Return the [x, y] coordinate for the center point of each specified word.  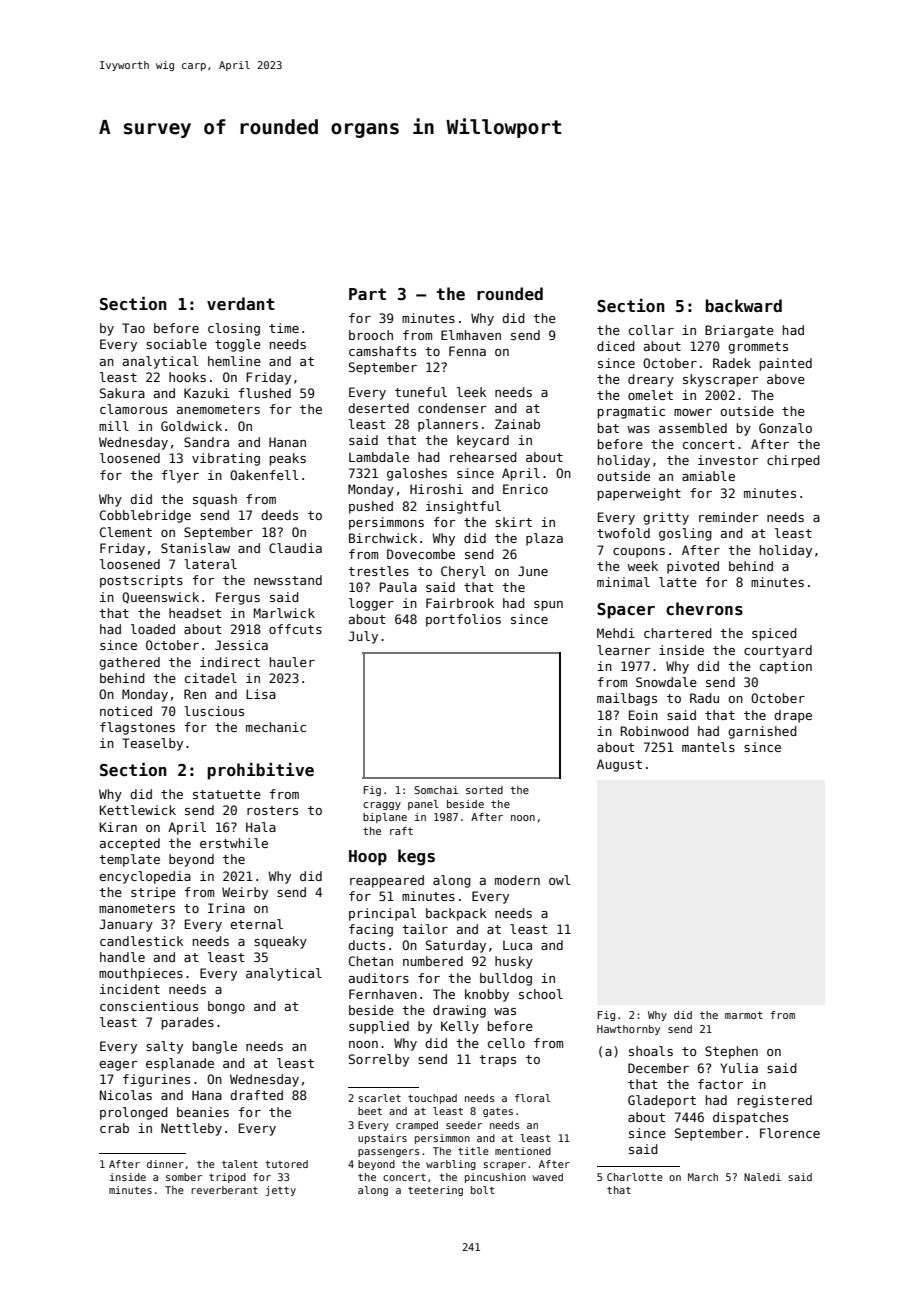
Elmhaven [471, 335]
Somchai [436, 790]
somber [184, 1177]
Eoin [643, 715]
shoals [651, 1051]
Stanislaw [195, 548]
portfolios [463, 620]
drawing [459, 1011]
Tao [133, 328]
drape [793, 716]
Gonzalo [785, 428]
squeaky [280, 942]
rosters [272, 810]
